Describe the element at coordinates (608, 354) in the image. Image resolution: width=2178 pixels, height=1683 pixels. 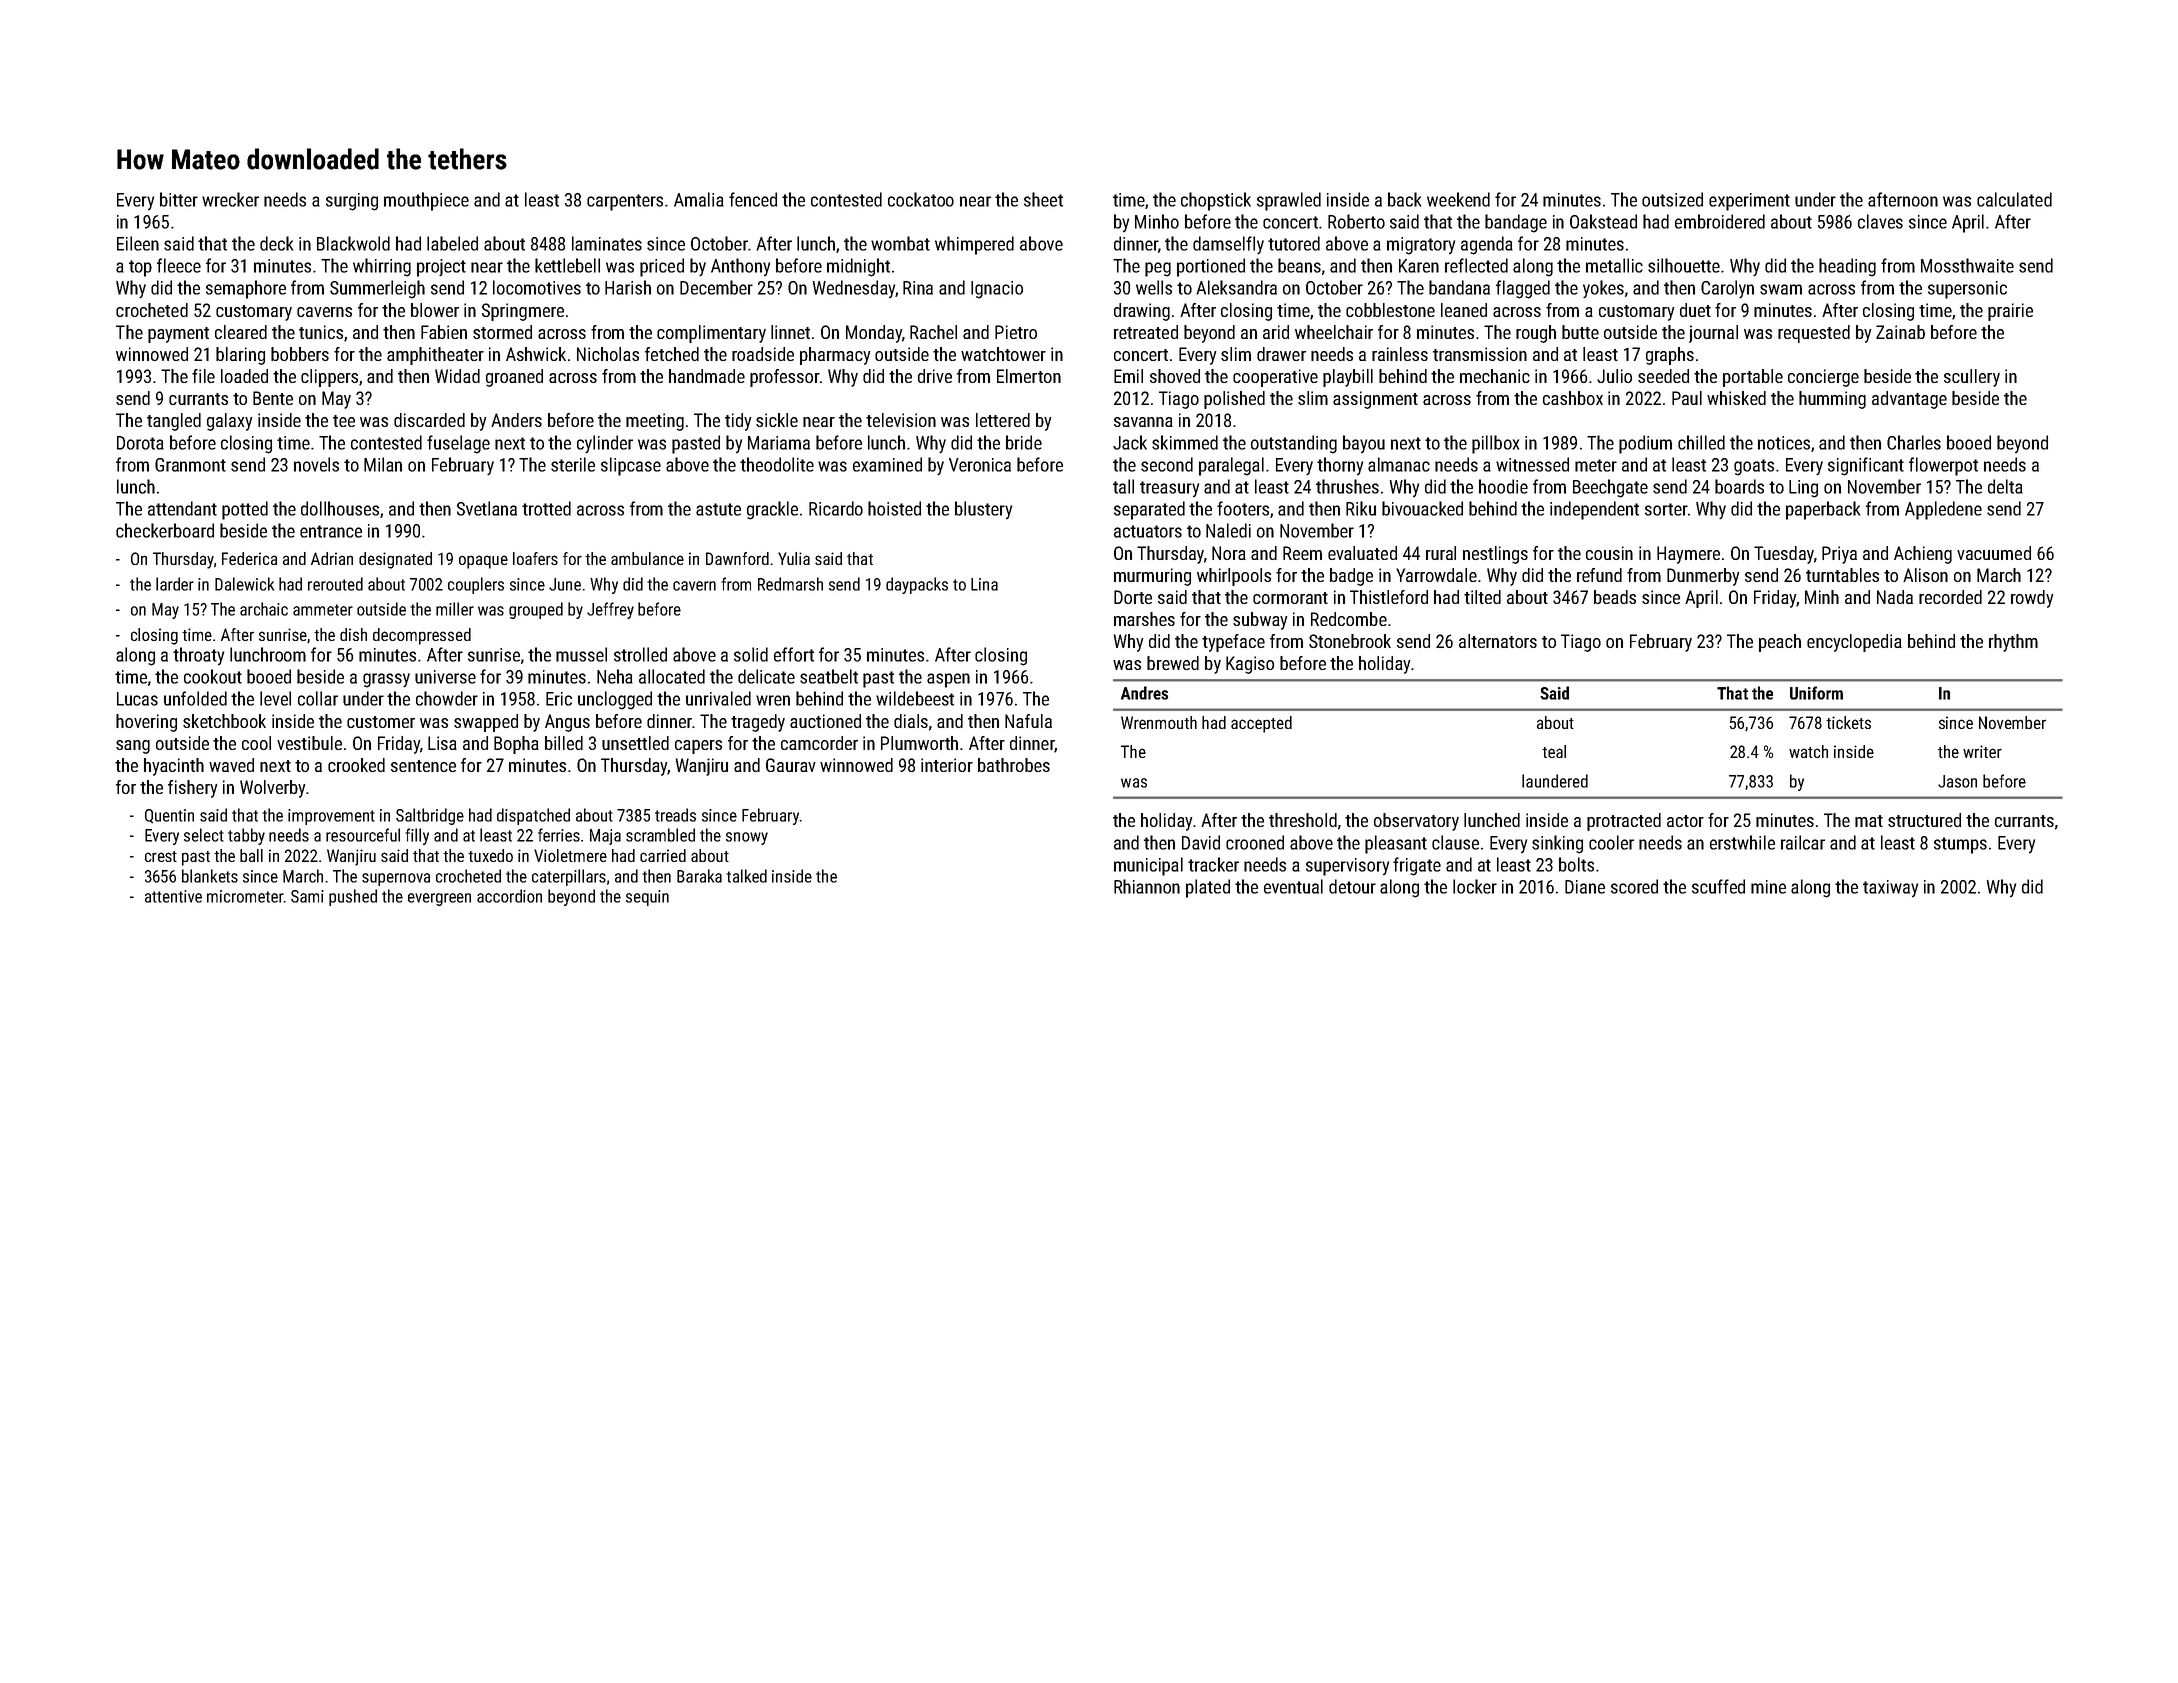
I see `Nicholas` at that location.
